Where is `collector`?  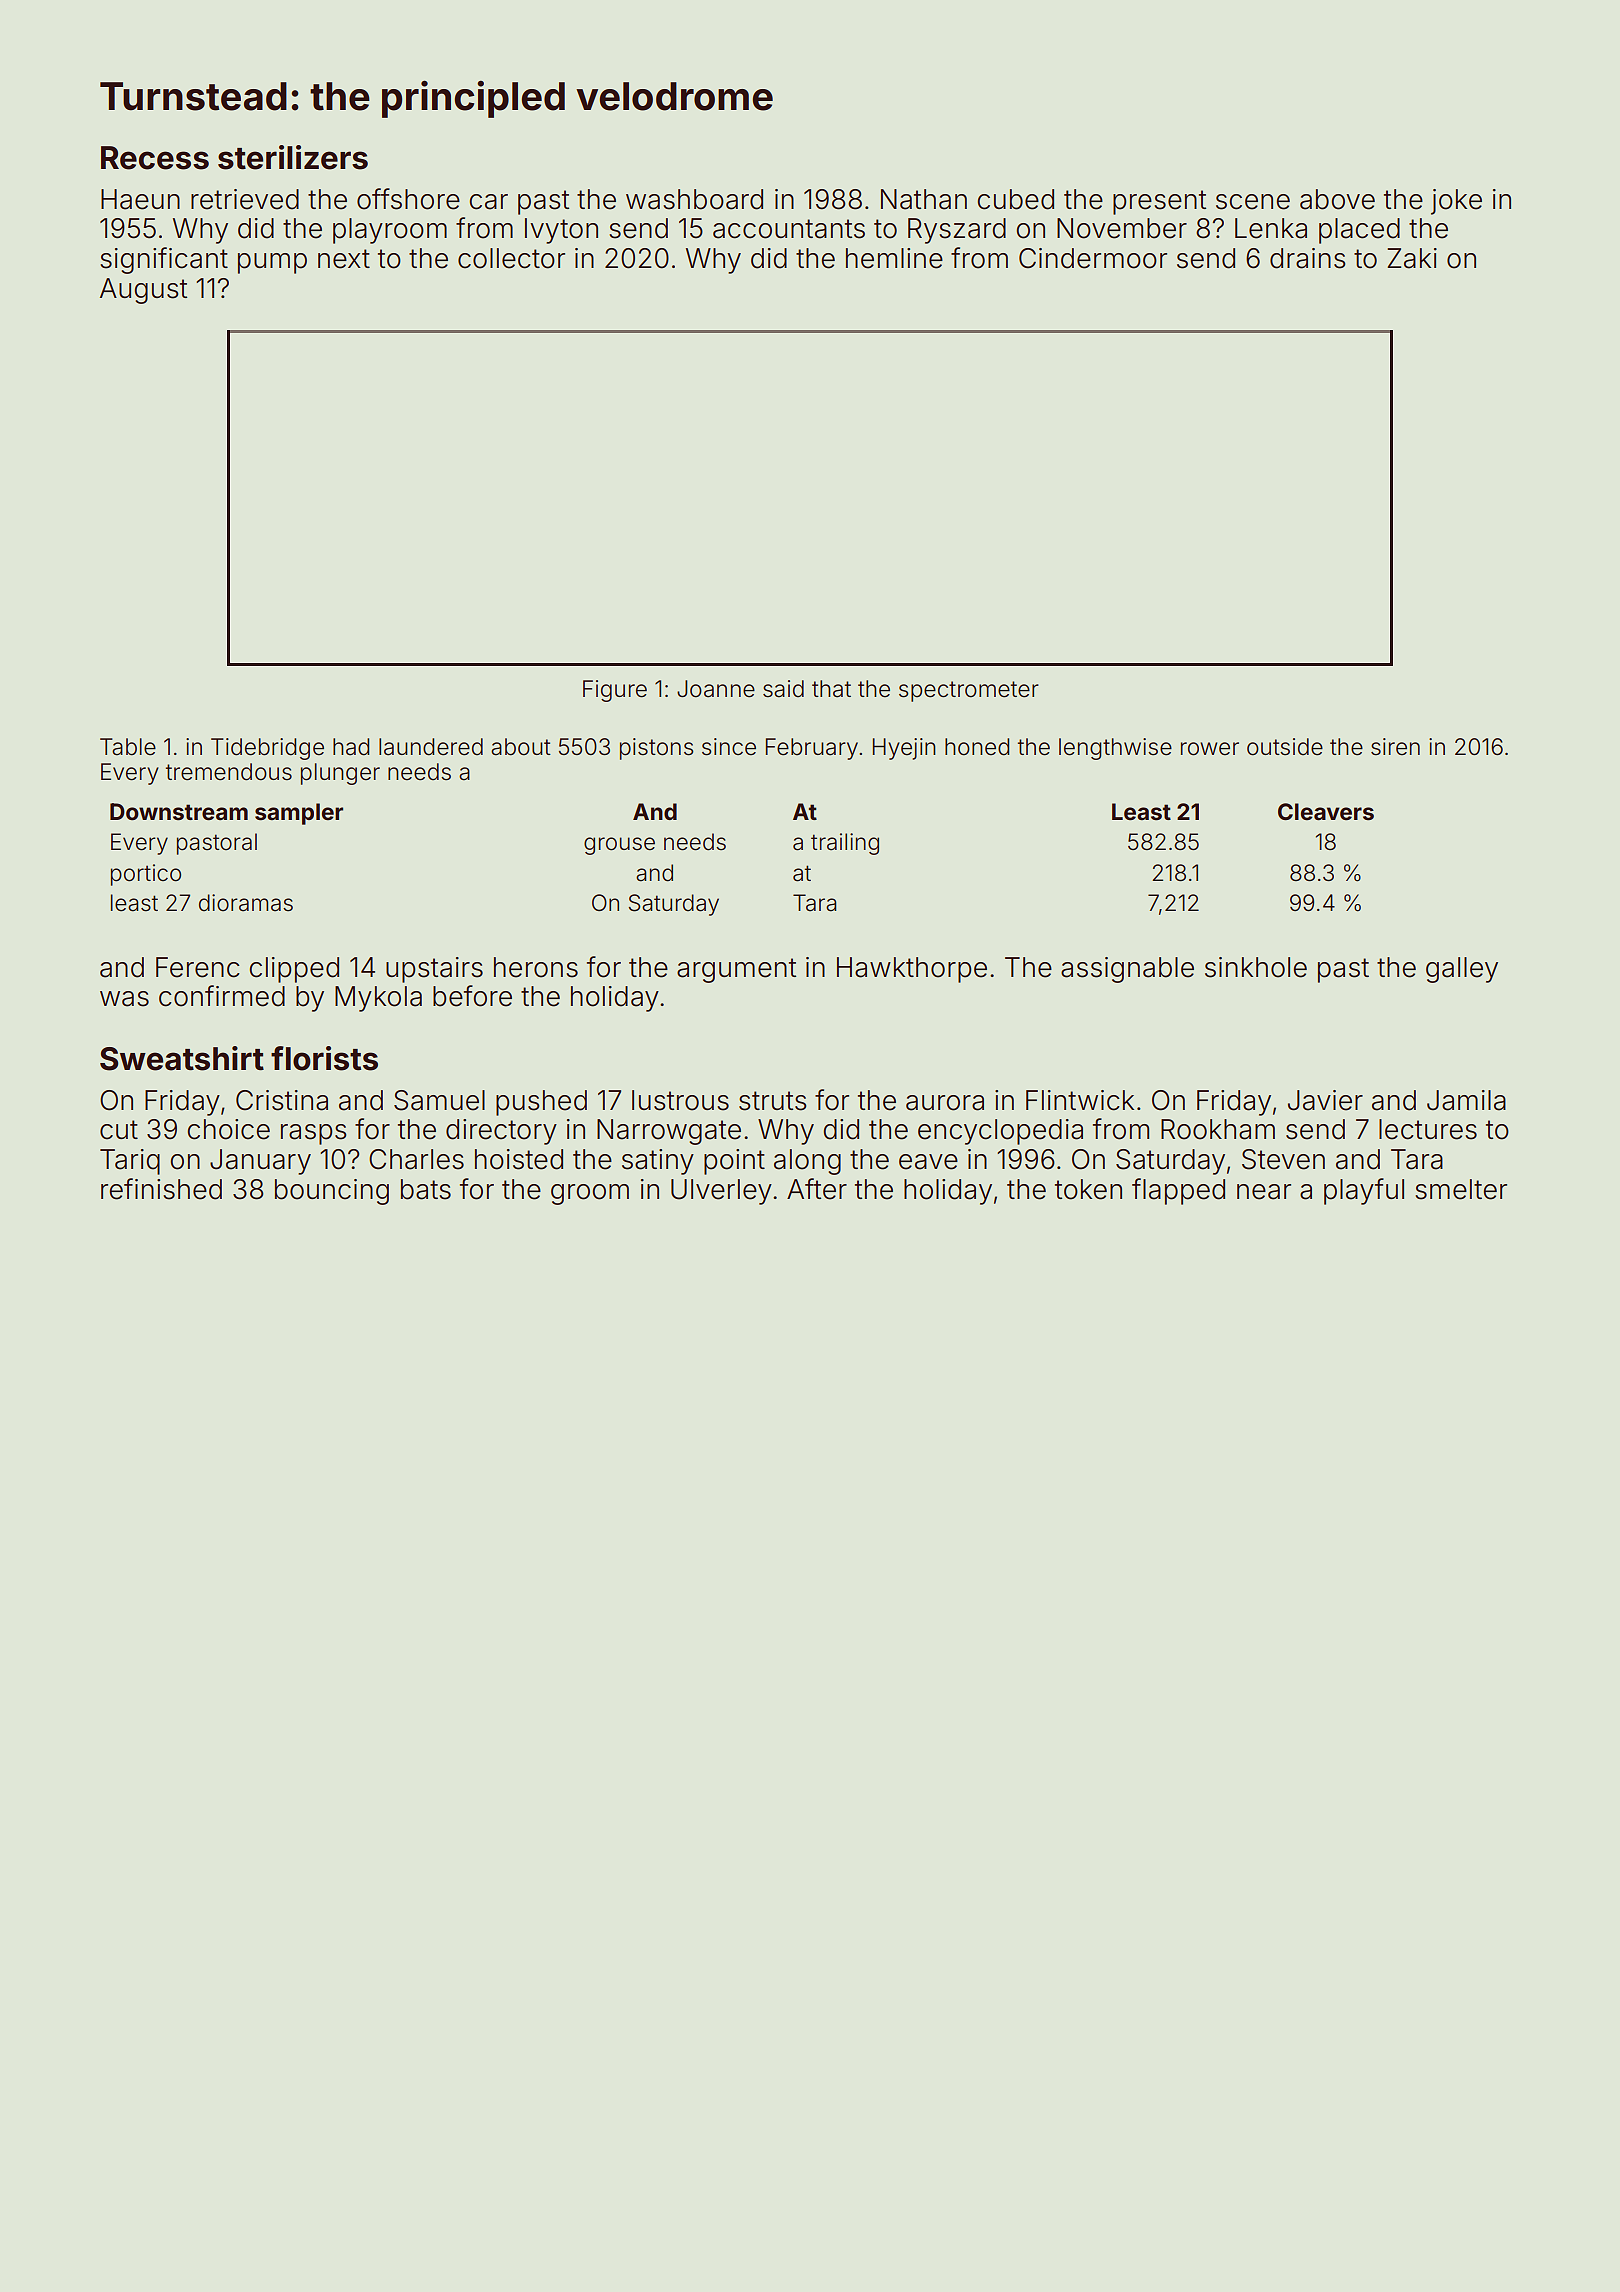
collector is located at coordinates (511, 258).
